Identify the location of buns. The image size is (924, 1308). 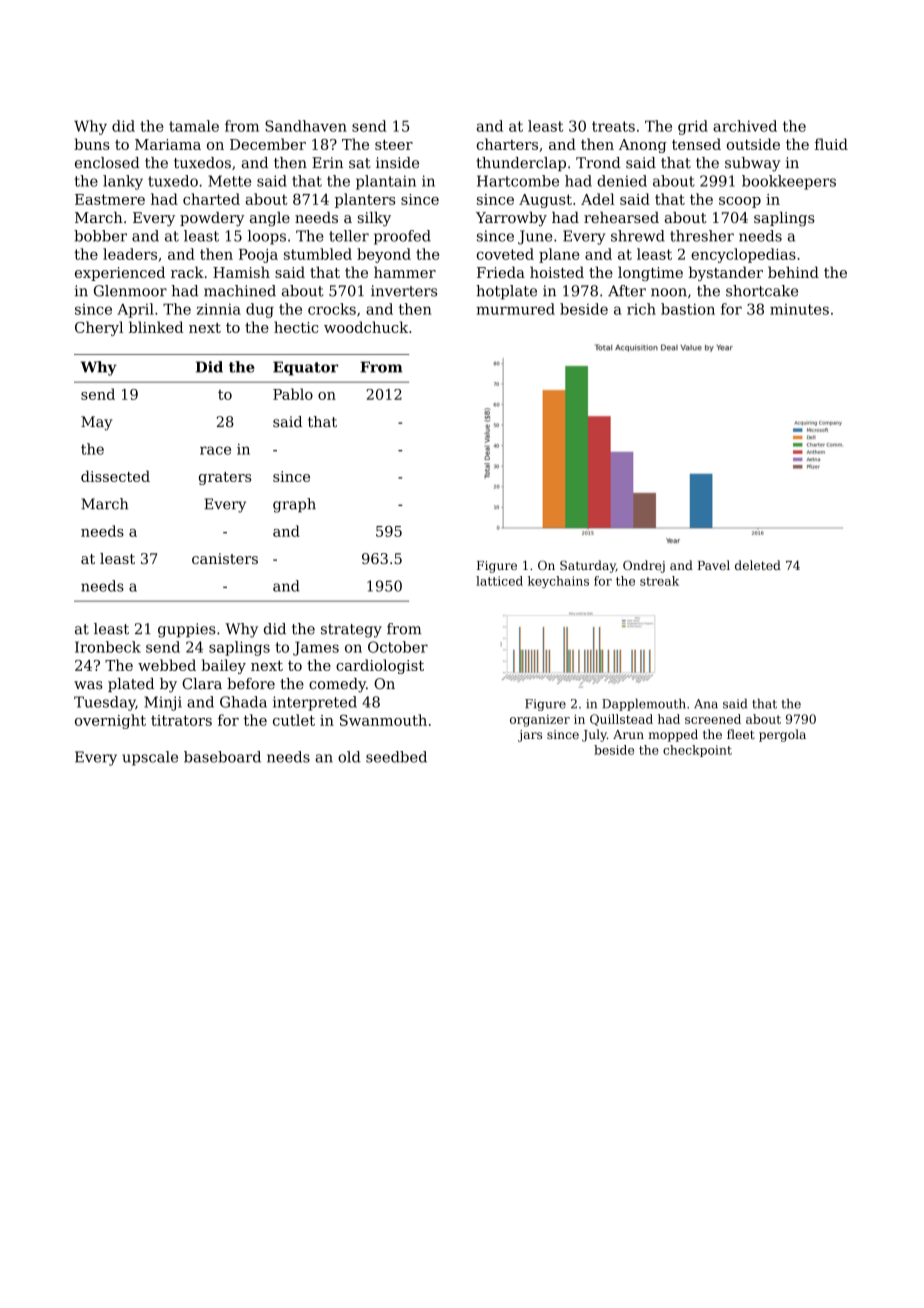
(92, 144).
